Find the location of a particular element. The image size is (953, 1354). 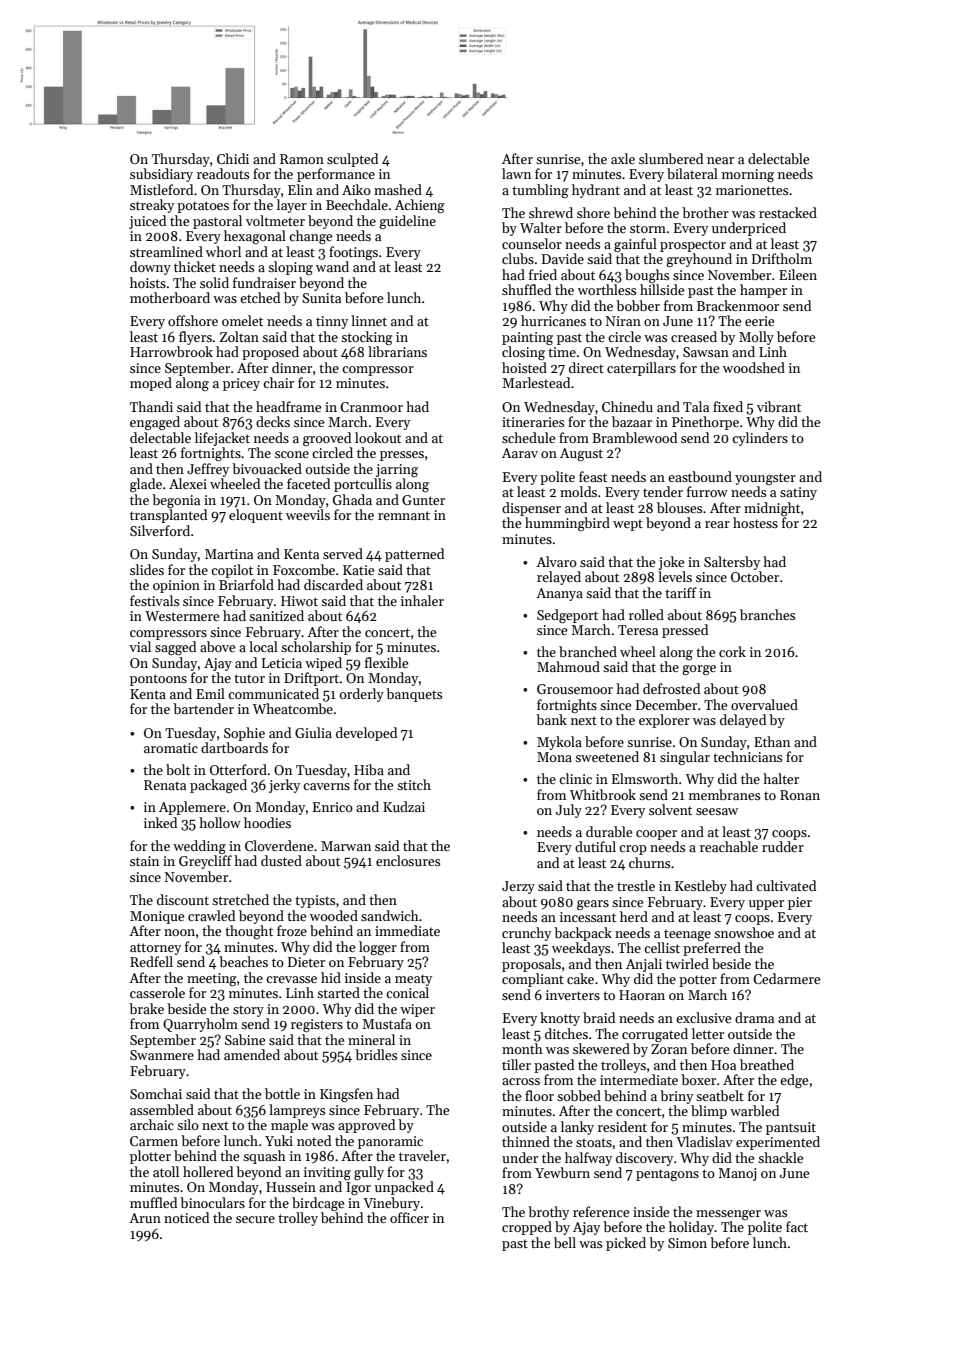

subsidiary is located at coordinates (161, 175).
